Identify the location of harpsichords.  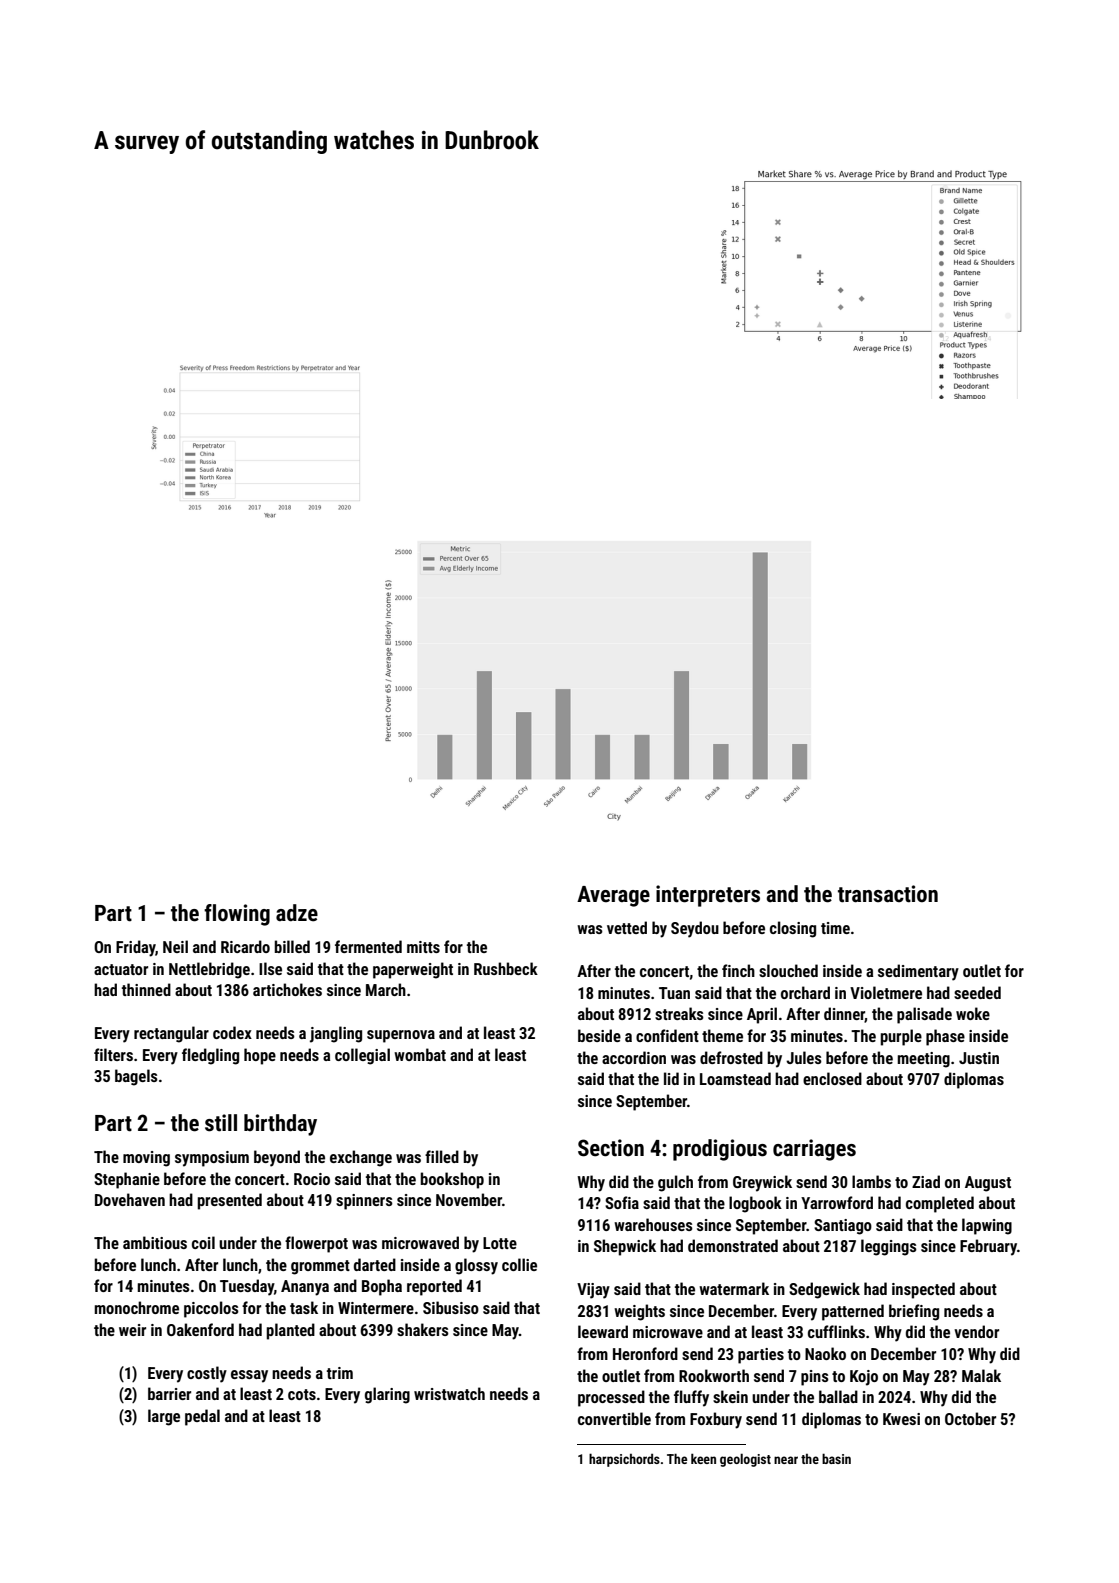
(624, 1460).
